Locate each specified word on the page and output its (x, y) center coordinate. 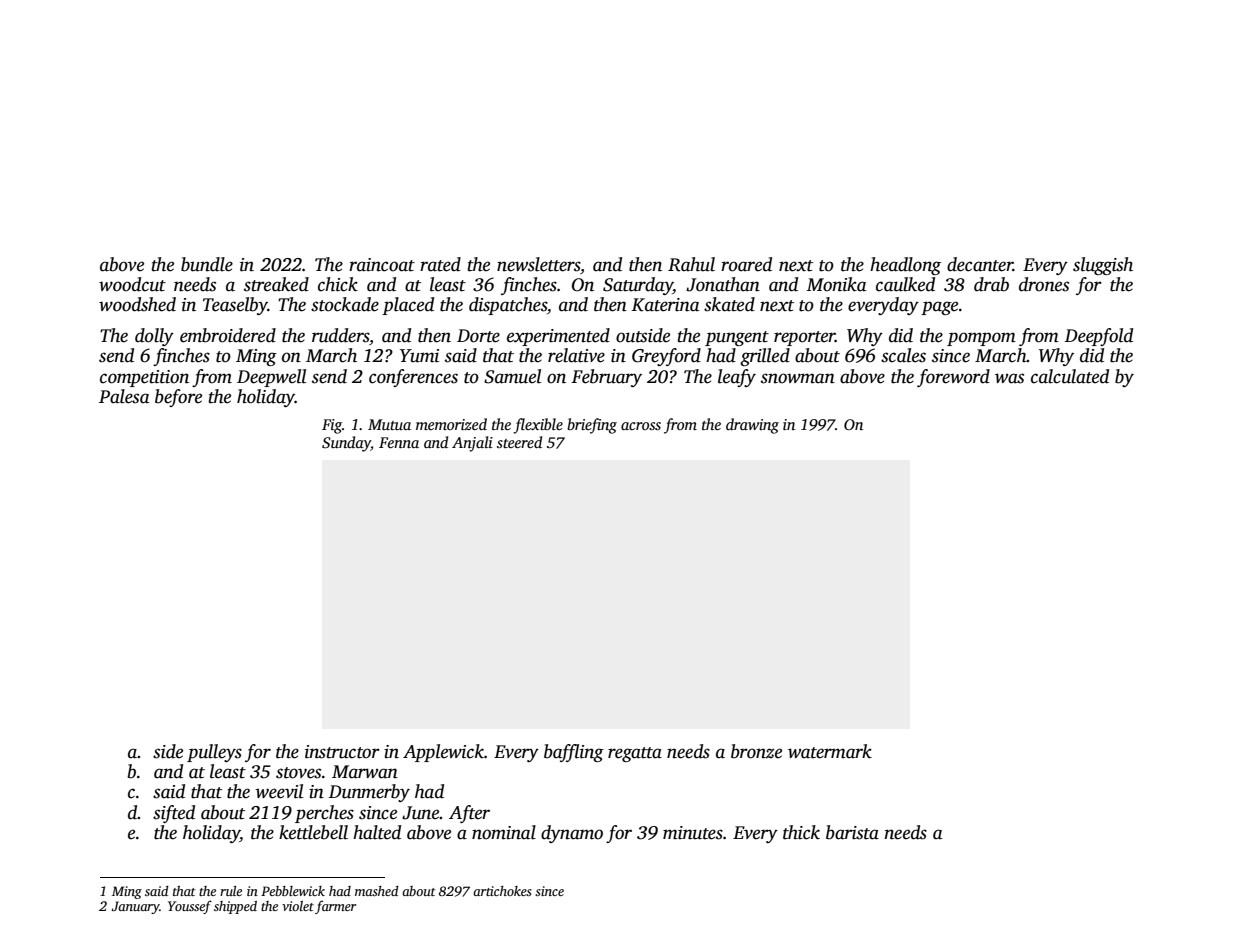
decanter (980, 264)
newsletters (538, 264)
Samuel (512, 376)
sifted (174, 814)
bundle (207, 264)
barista (852, 832)
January (135, 907)
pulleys (214, 753)
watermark (830, 751)
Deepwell (271, 378)
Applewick (443, 753)
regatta (635, 754)
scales (903, 355)
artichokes (502, 891)
